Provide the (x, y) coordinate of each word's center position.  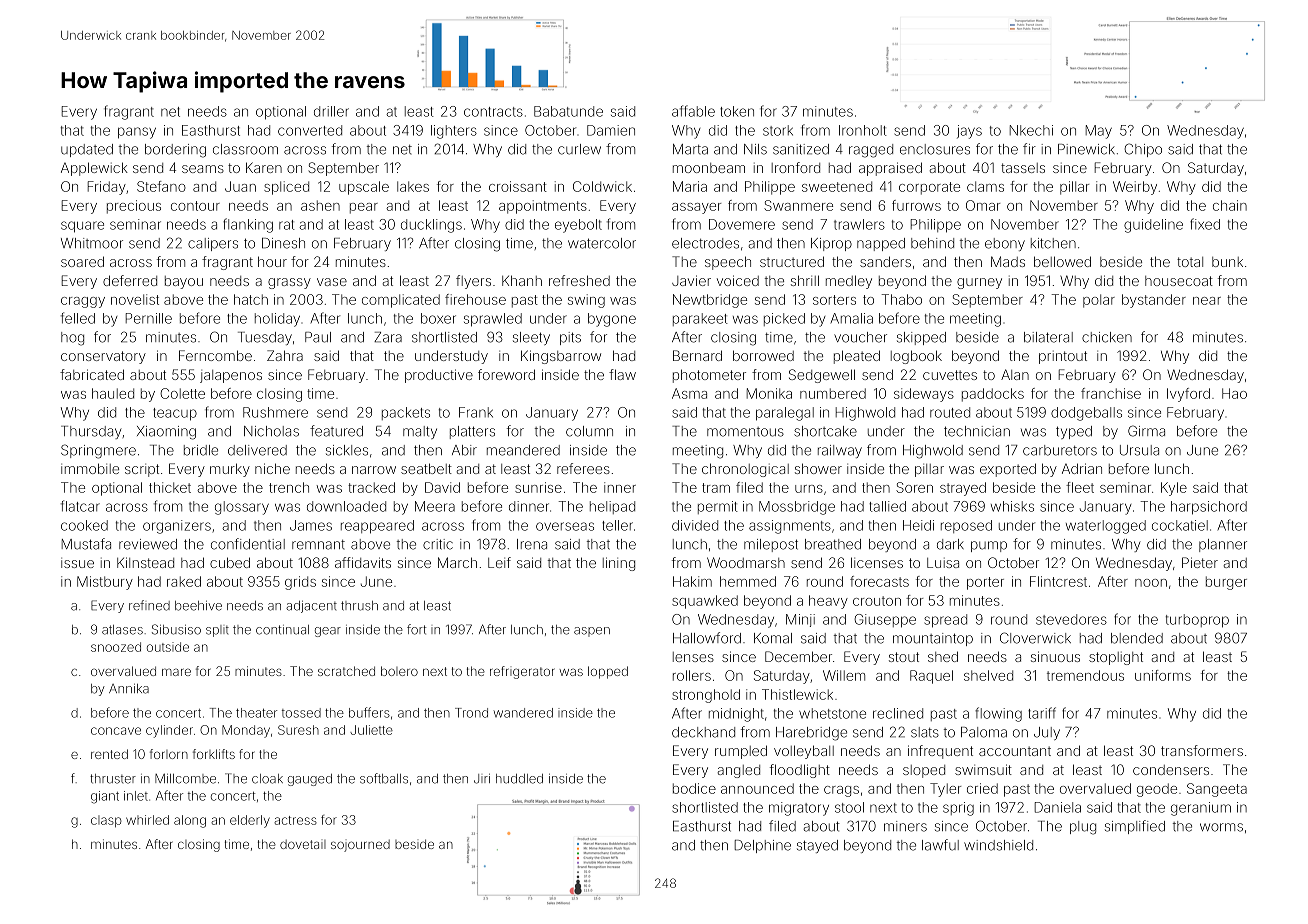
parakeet (700, 319)
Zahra (285, 355)
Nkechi (1031, 130)
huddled (519, 779)
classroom (245, 149)
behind (932, 243)
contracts (493, 112)
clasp (106, 821)
